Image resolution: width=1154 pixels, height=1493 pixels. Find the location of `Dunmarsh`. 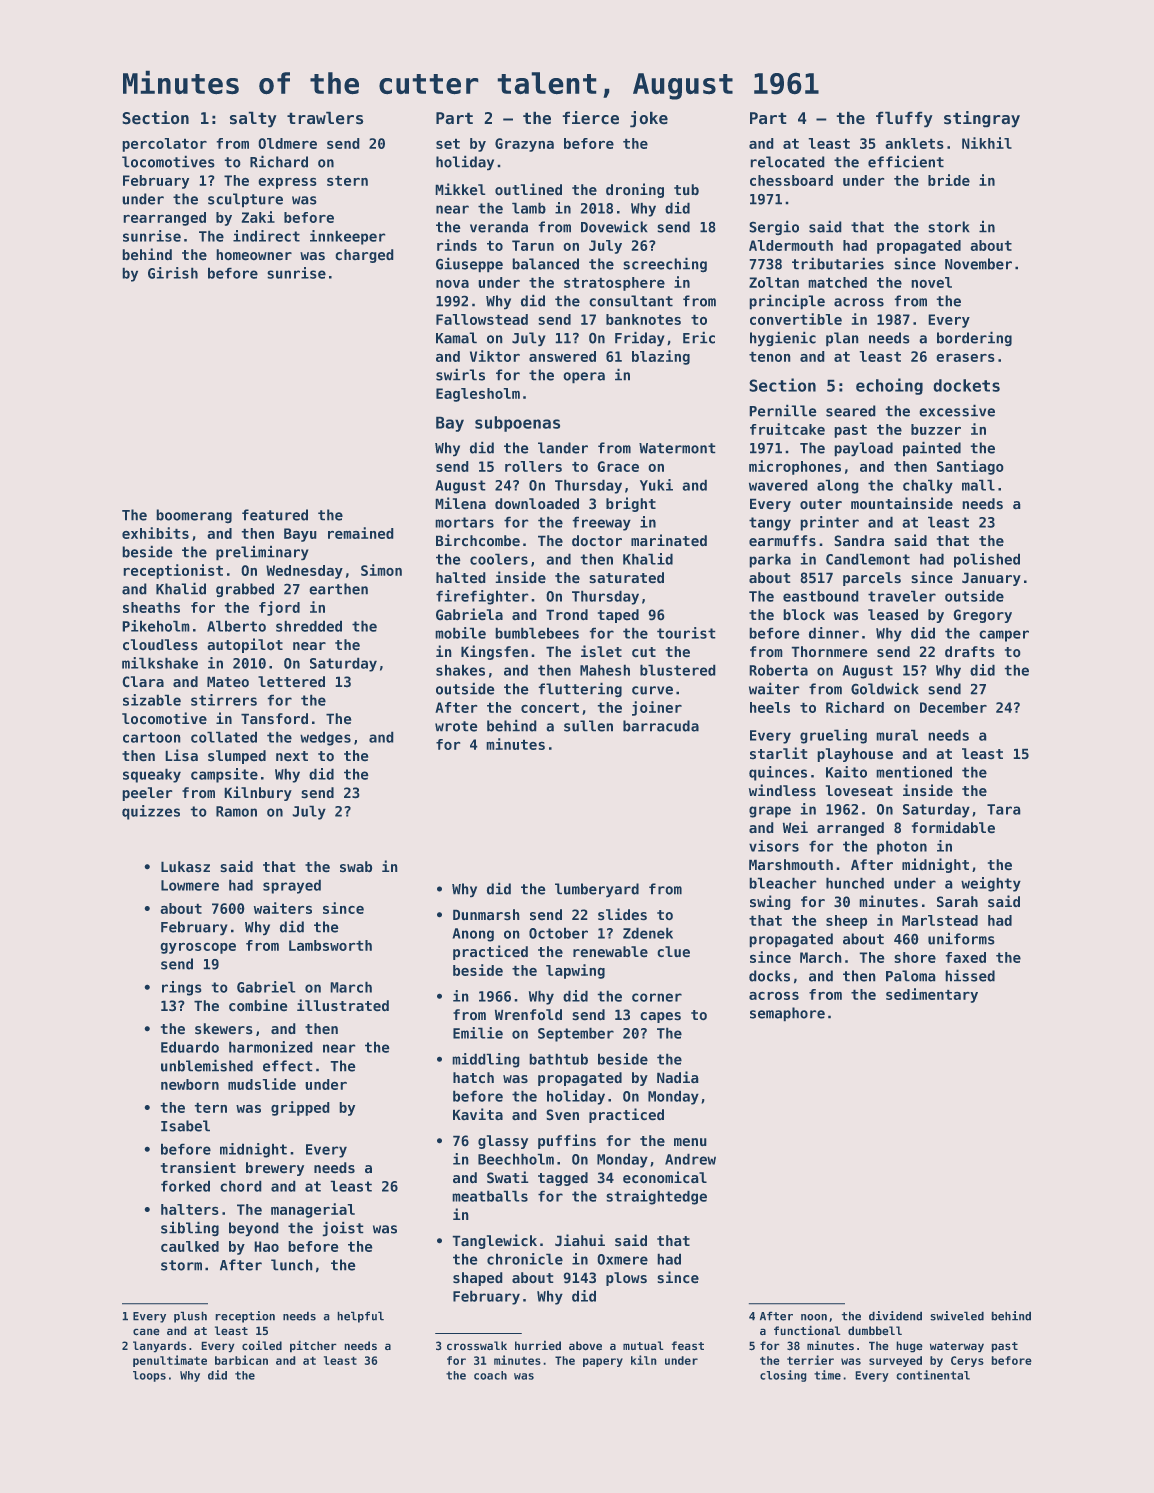

Dunmarsh is located at coordinates (486, 914).
